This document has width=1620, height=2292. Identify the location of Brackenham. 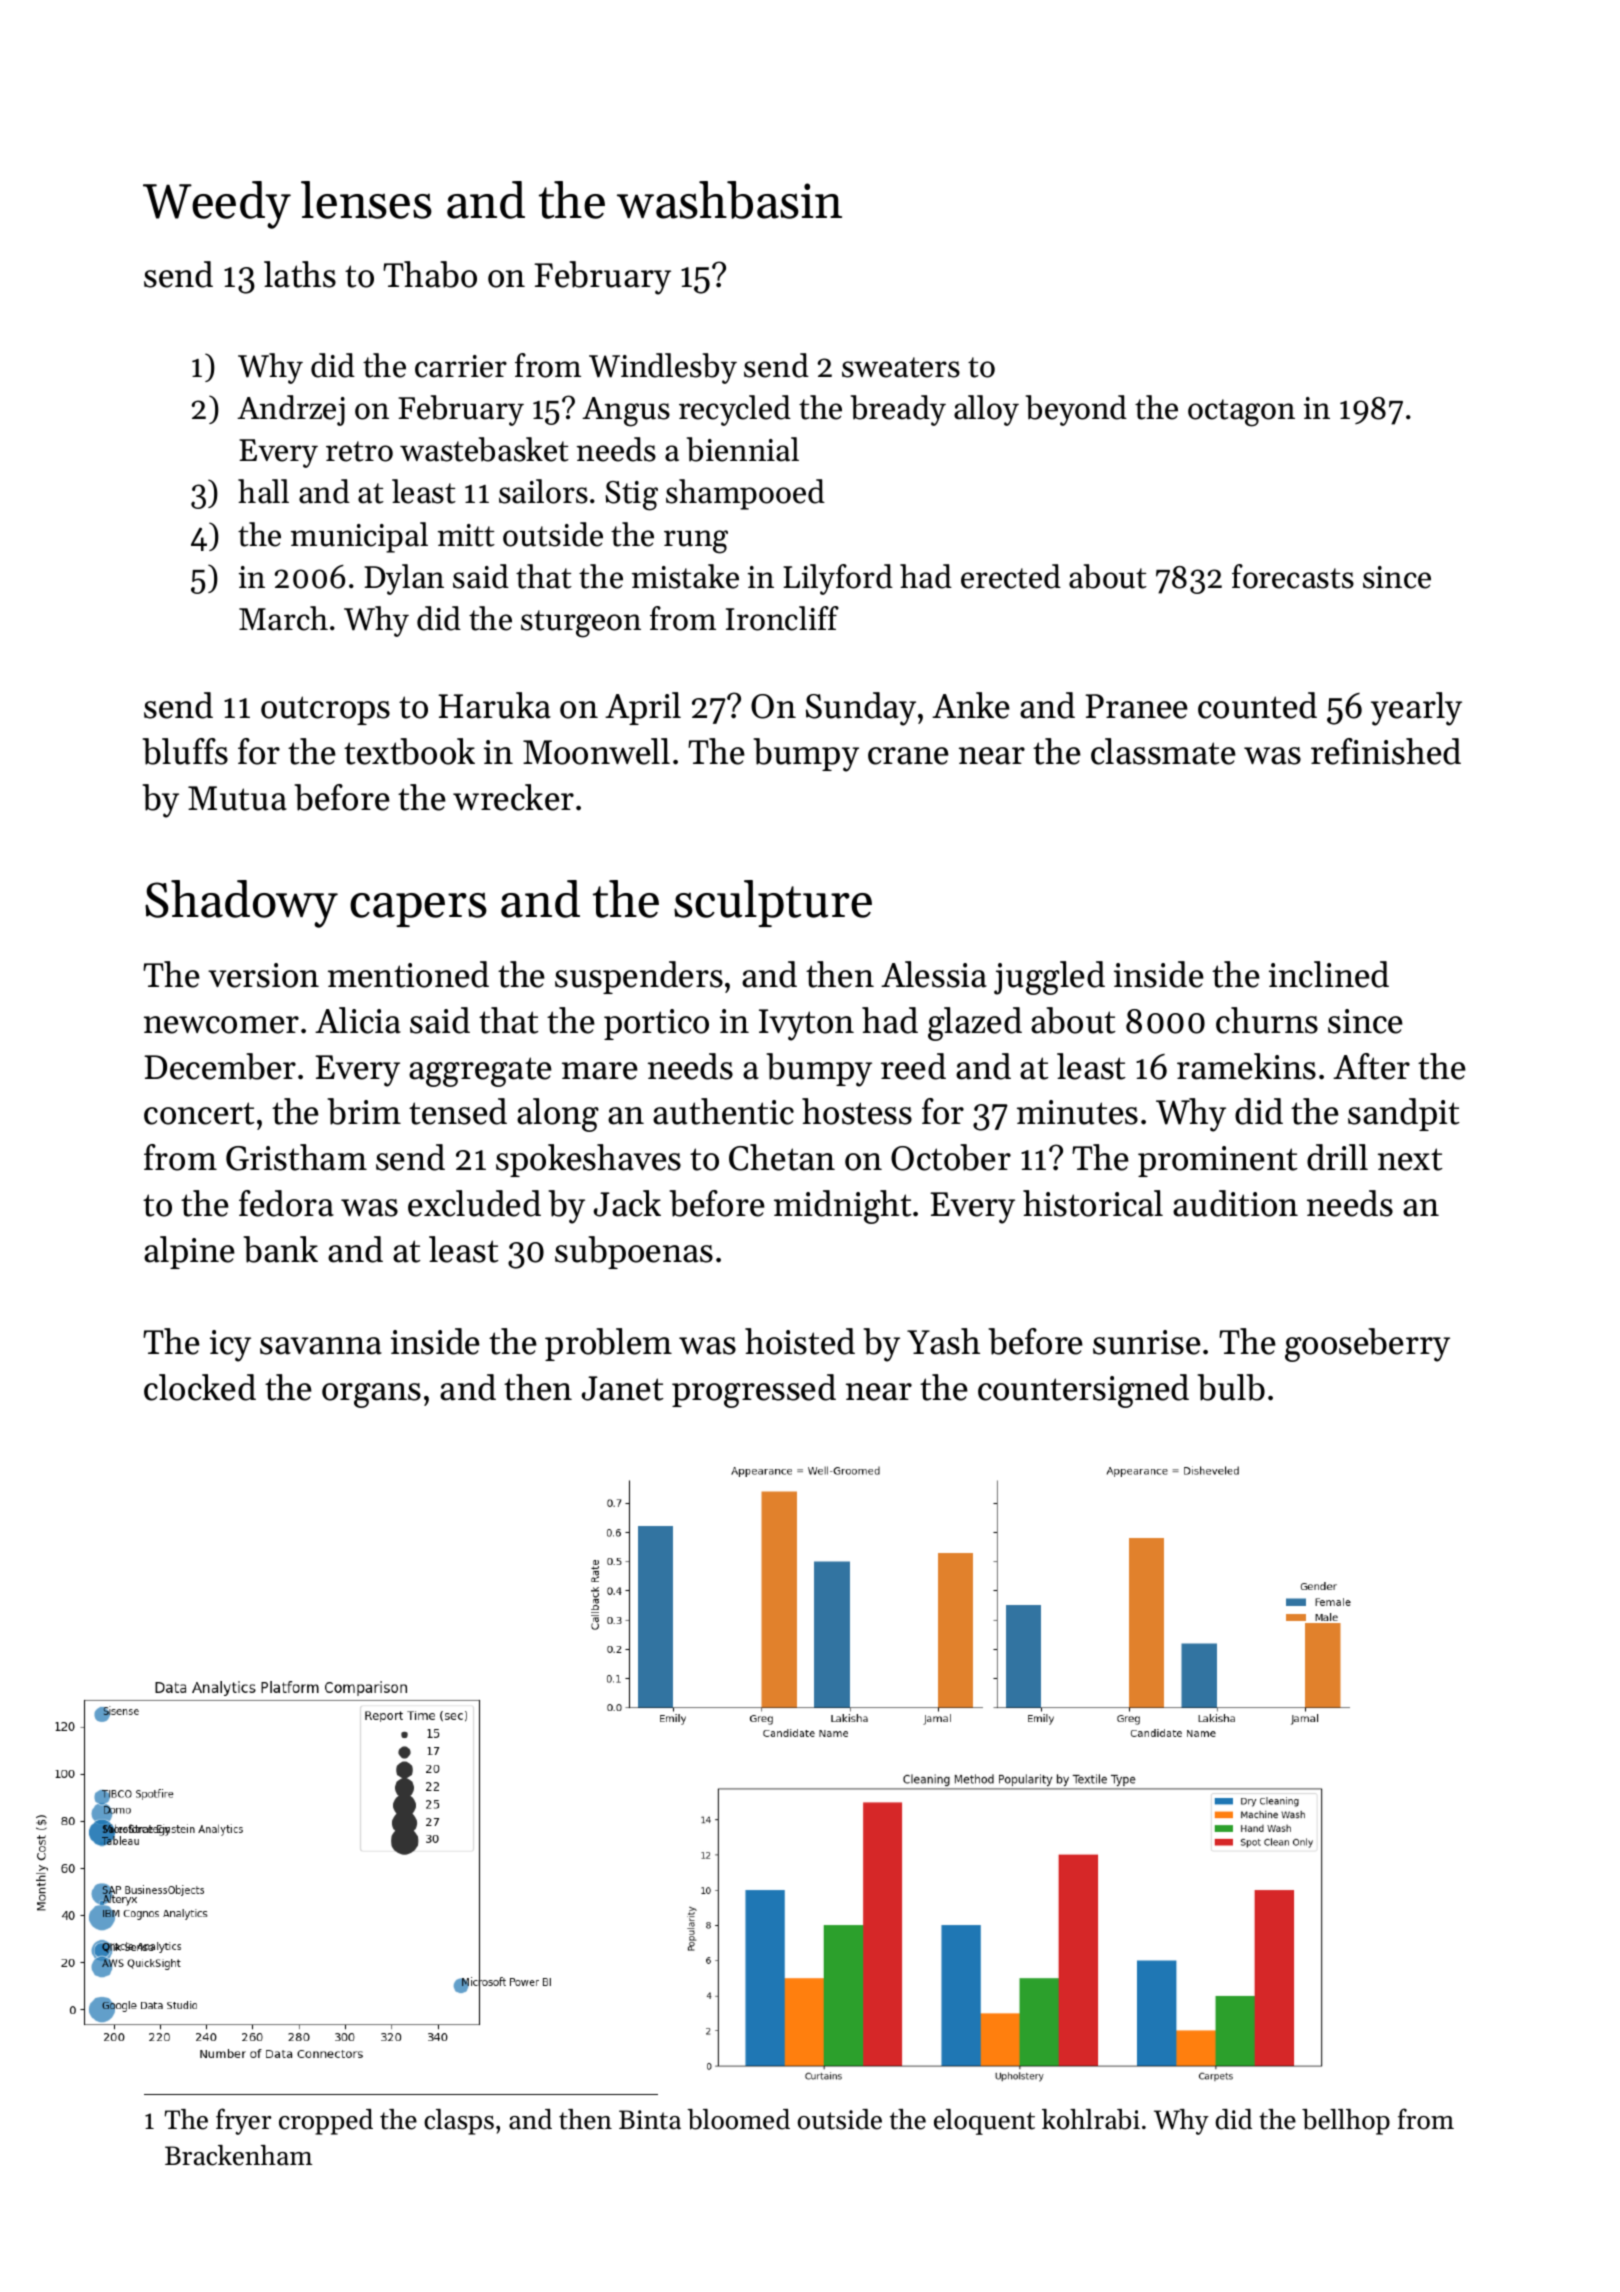
(238, 2155).
